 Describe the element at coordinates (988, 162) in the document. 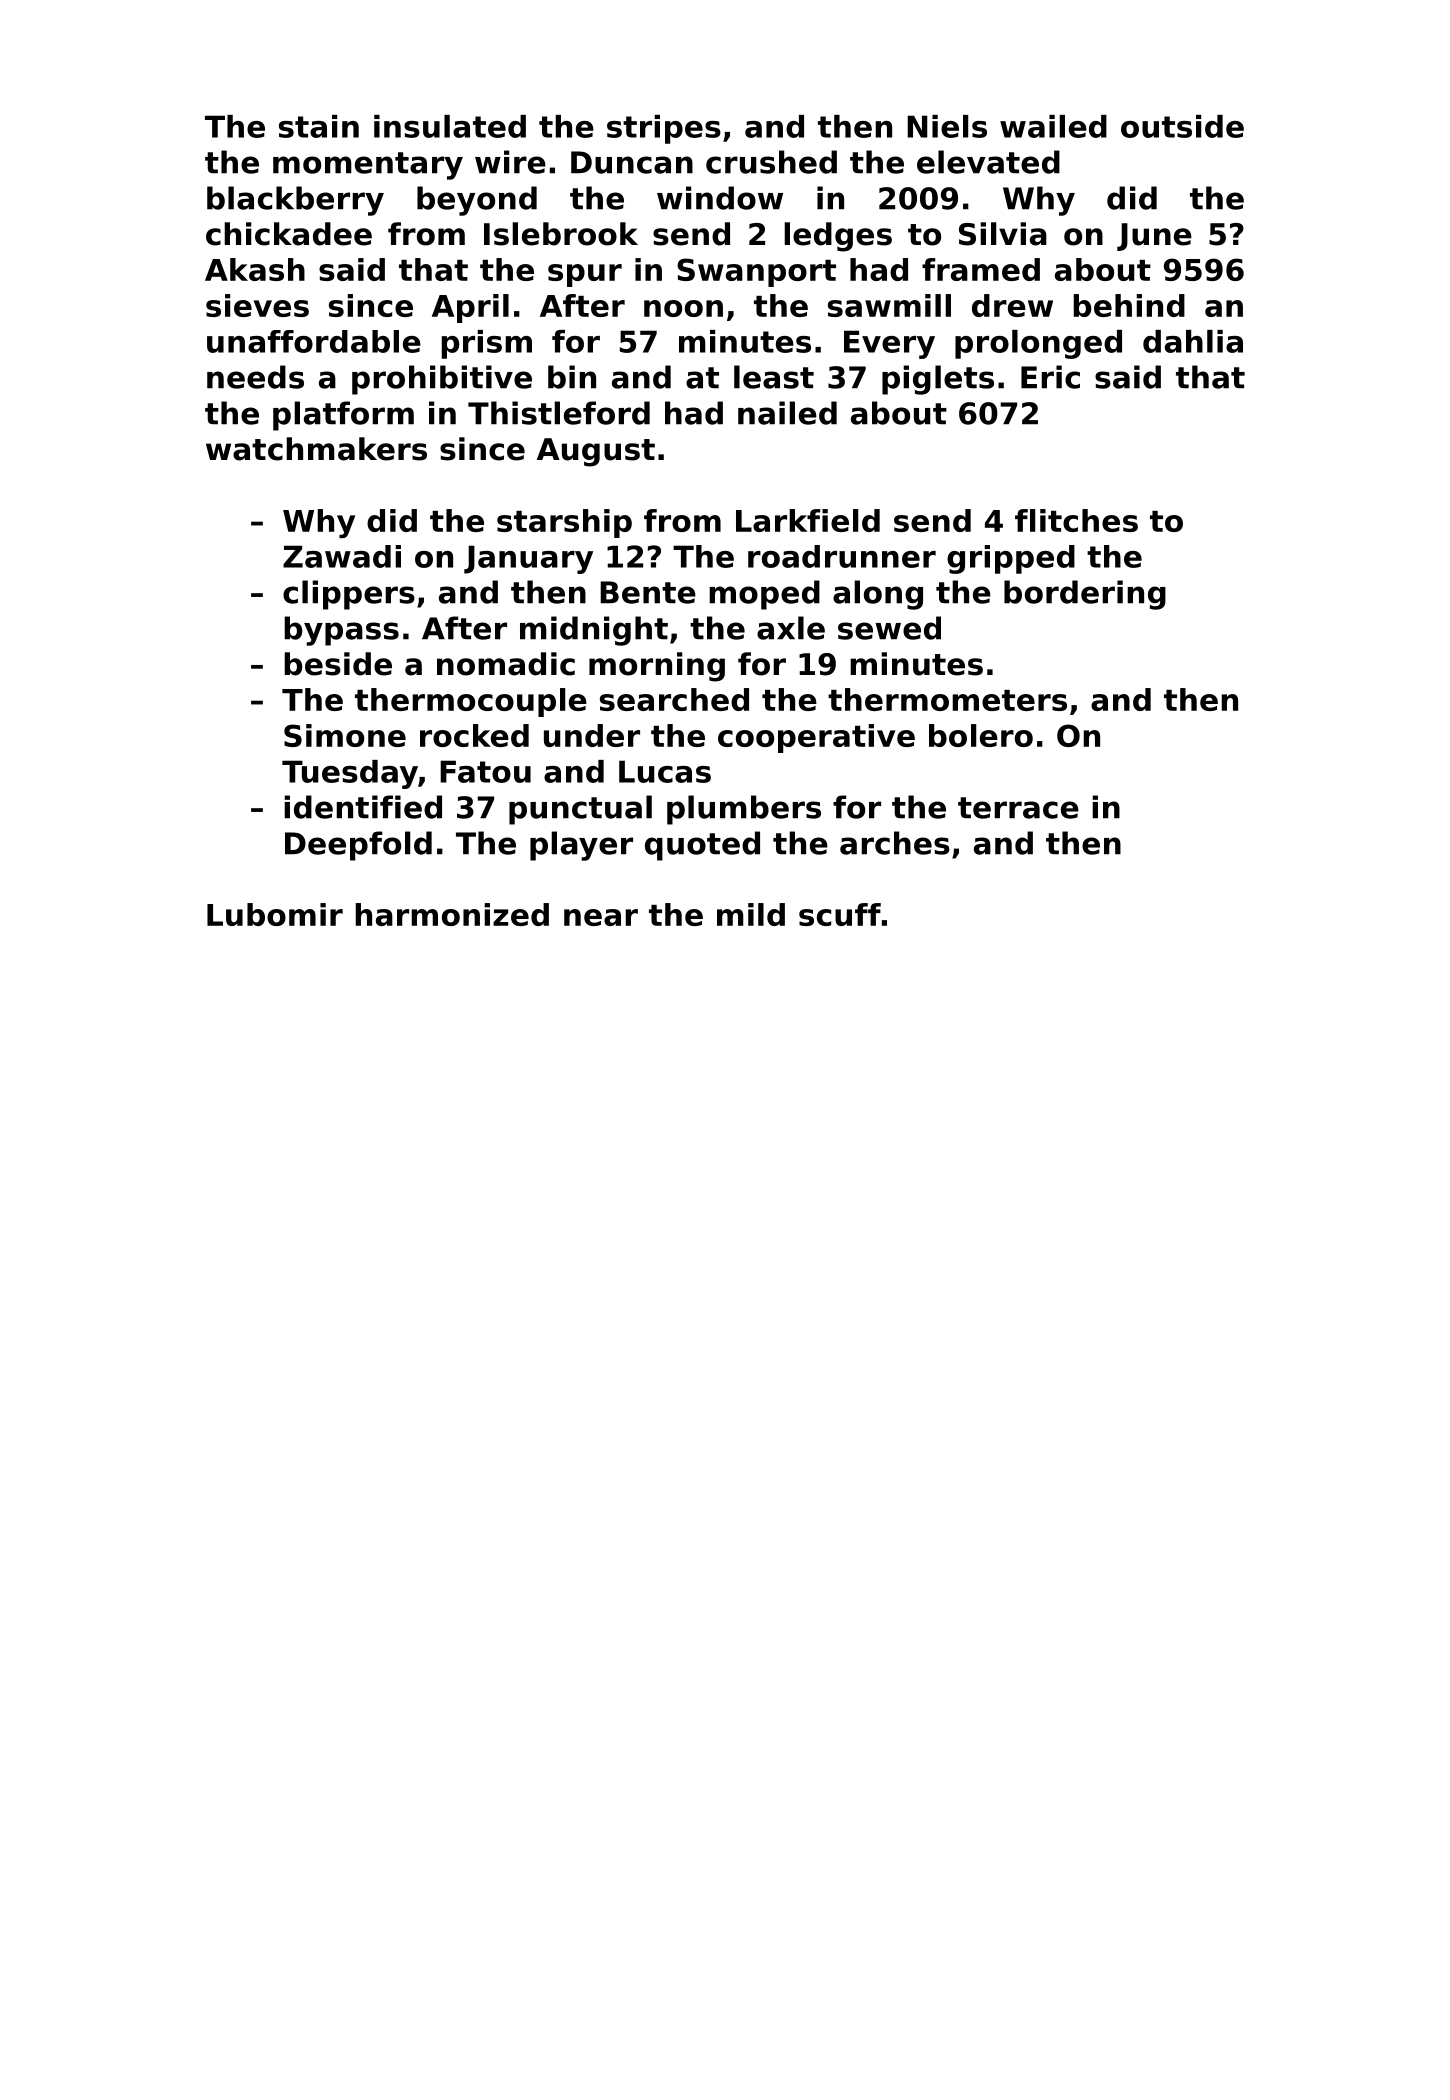

I see `elevated` at that location.
